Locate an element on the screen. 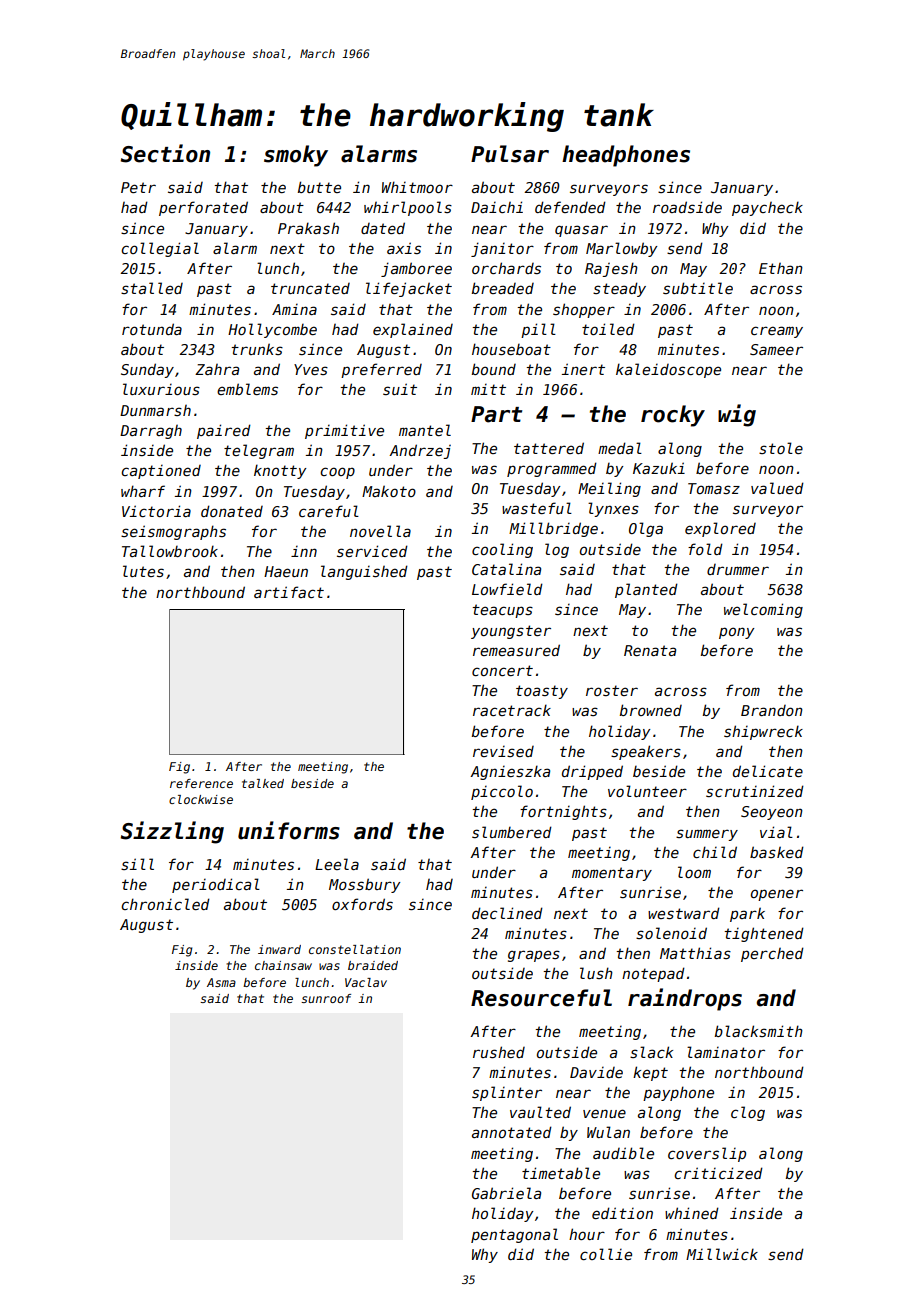  perforated is located at coordinates (203, 208).
